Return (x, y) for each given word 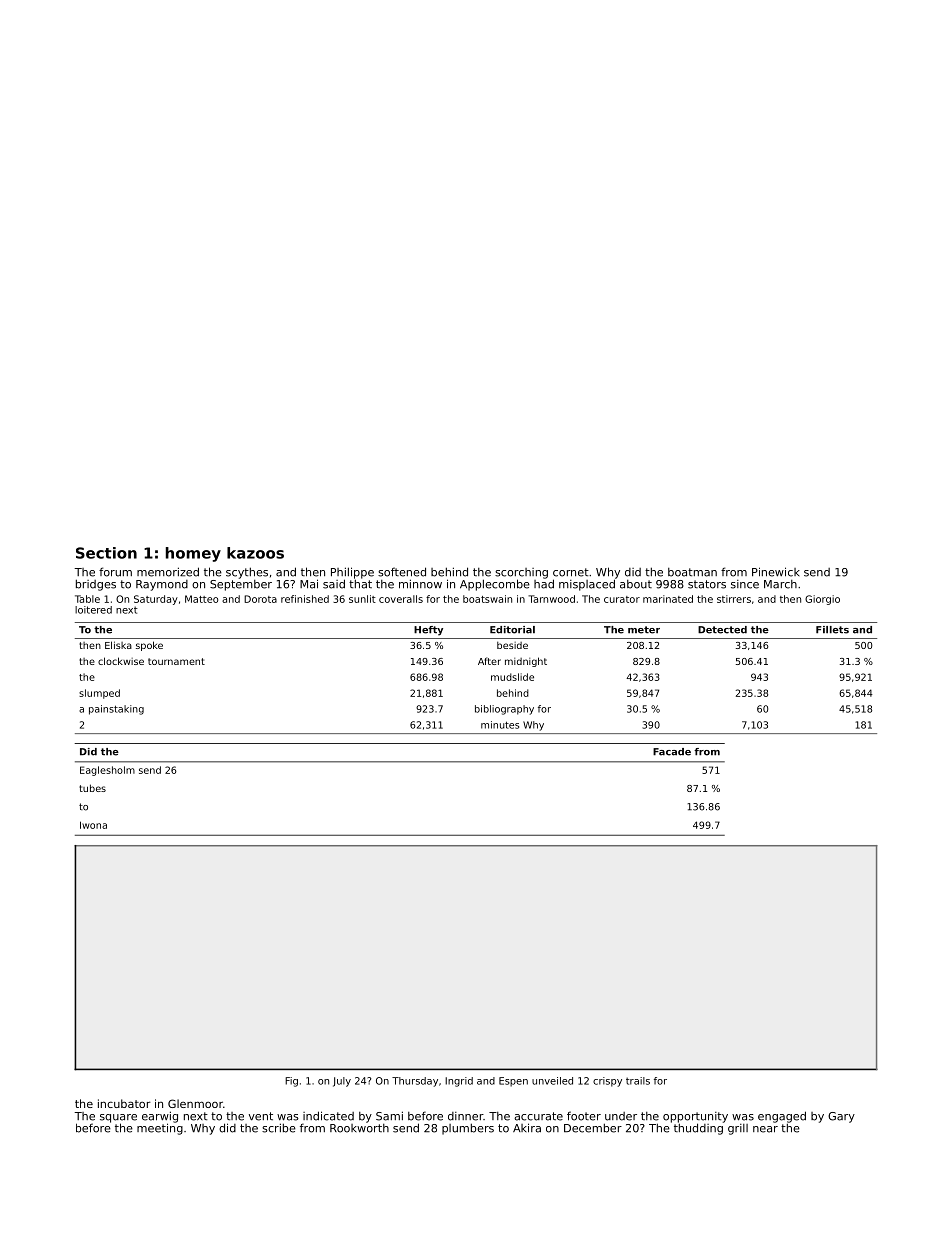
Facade (672, 752)
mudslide (512, 677)
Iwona (93, 825)
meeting (160, 1129)
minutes (500, 725)
